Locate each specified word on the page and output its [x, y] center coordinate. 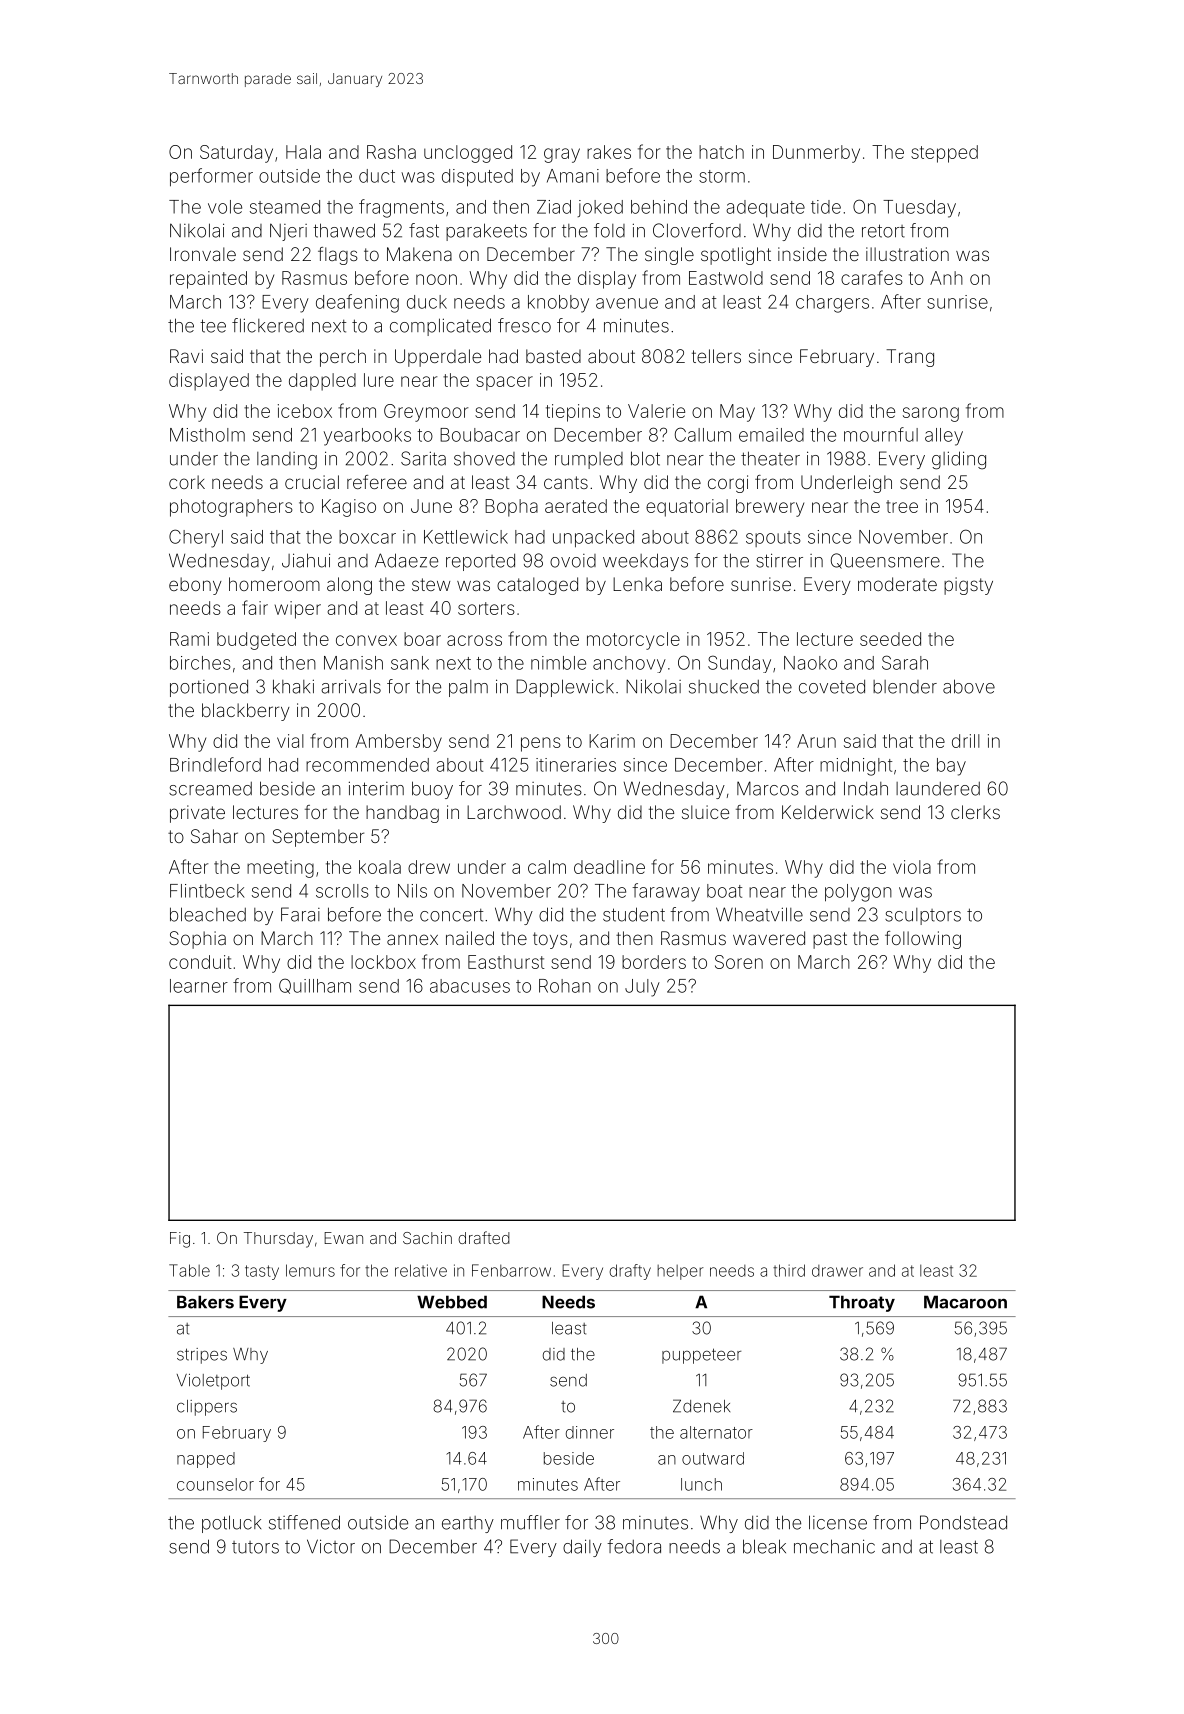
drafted [484, 1237]
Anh [946, 278]
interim [376, 788]
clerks [975, 812]
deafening [357, 303]
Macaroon [965, 1302]
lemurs [310, 1270]
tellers [716, 356]
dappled [322, 382]
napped [206, 1460]
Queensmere [885, 561]
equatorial [687, 508]
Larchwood [514, 812]
